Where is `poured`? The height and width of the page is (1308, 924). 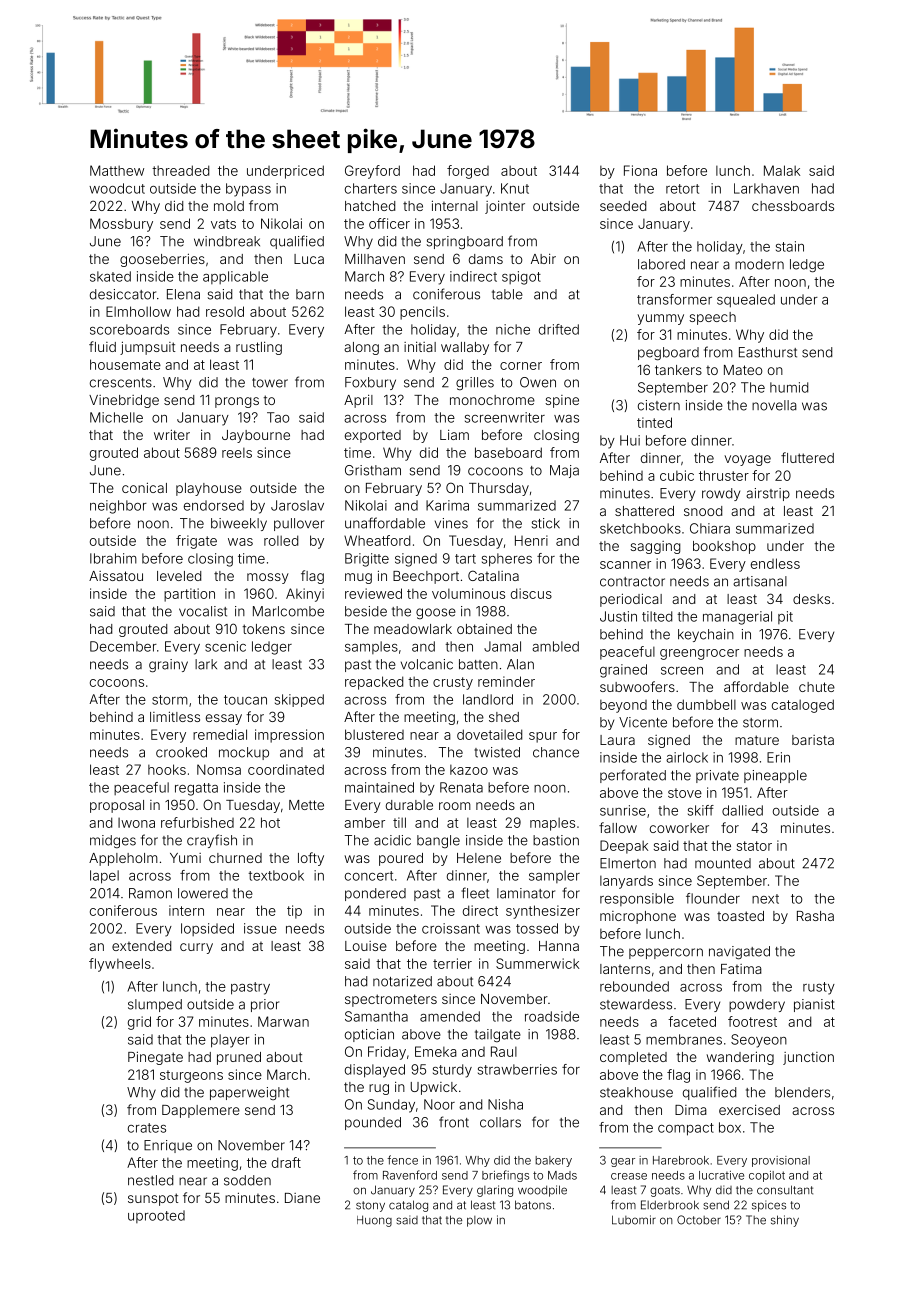
poured is located at coordinates (401, 859).
